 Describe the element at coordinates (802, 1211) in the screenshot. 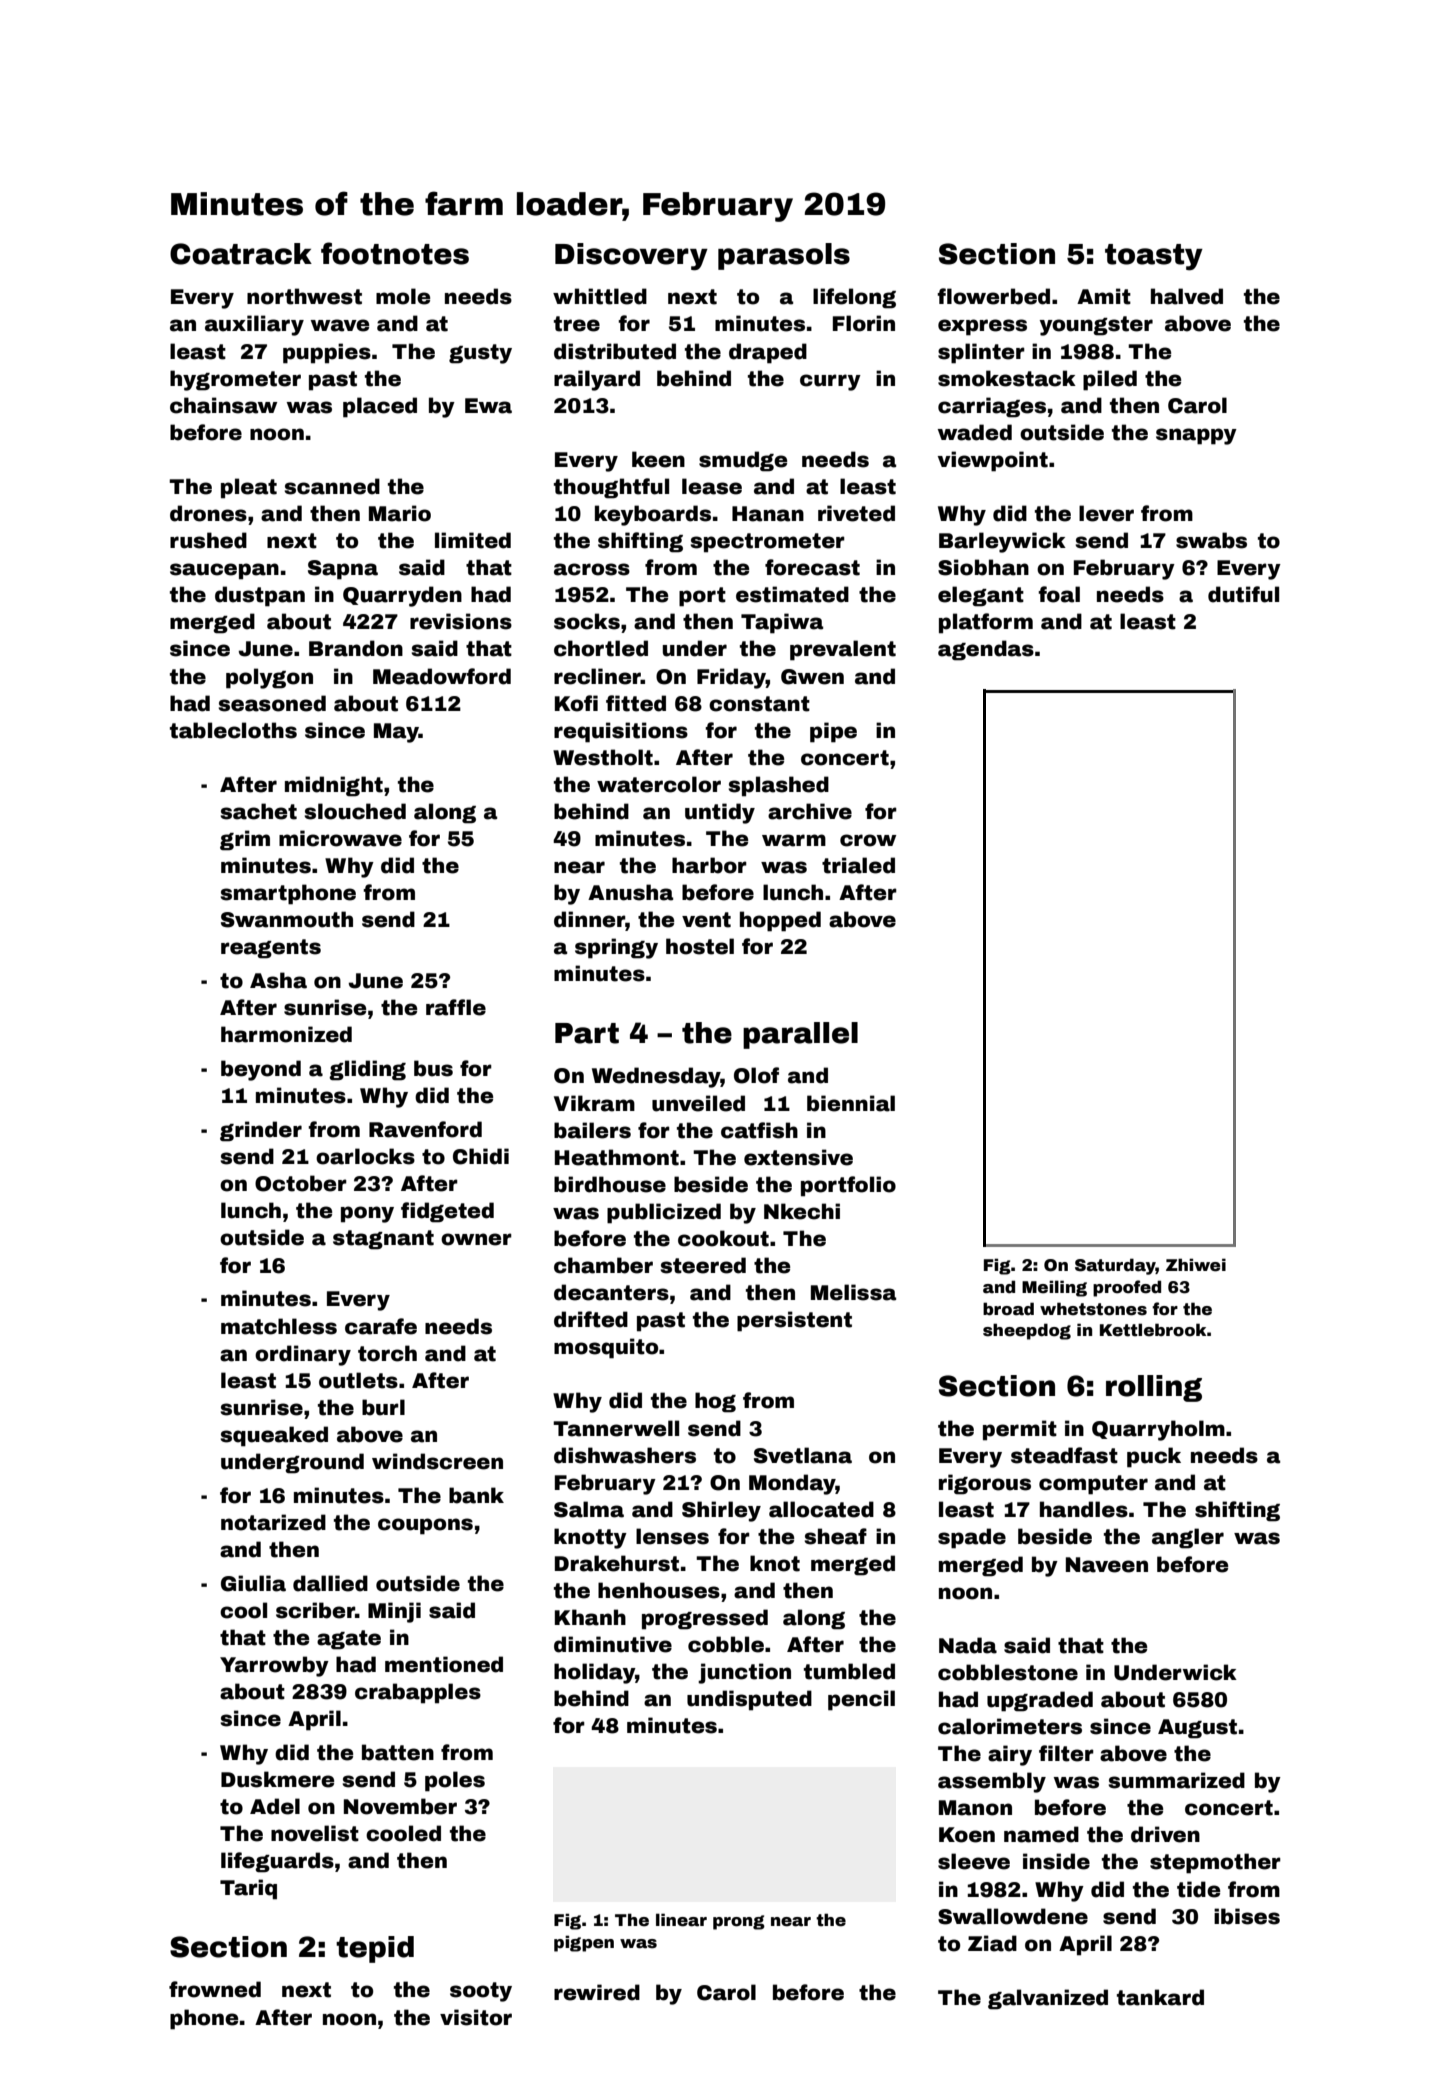

I see `Nkechi` at that location.
